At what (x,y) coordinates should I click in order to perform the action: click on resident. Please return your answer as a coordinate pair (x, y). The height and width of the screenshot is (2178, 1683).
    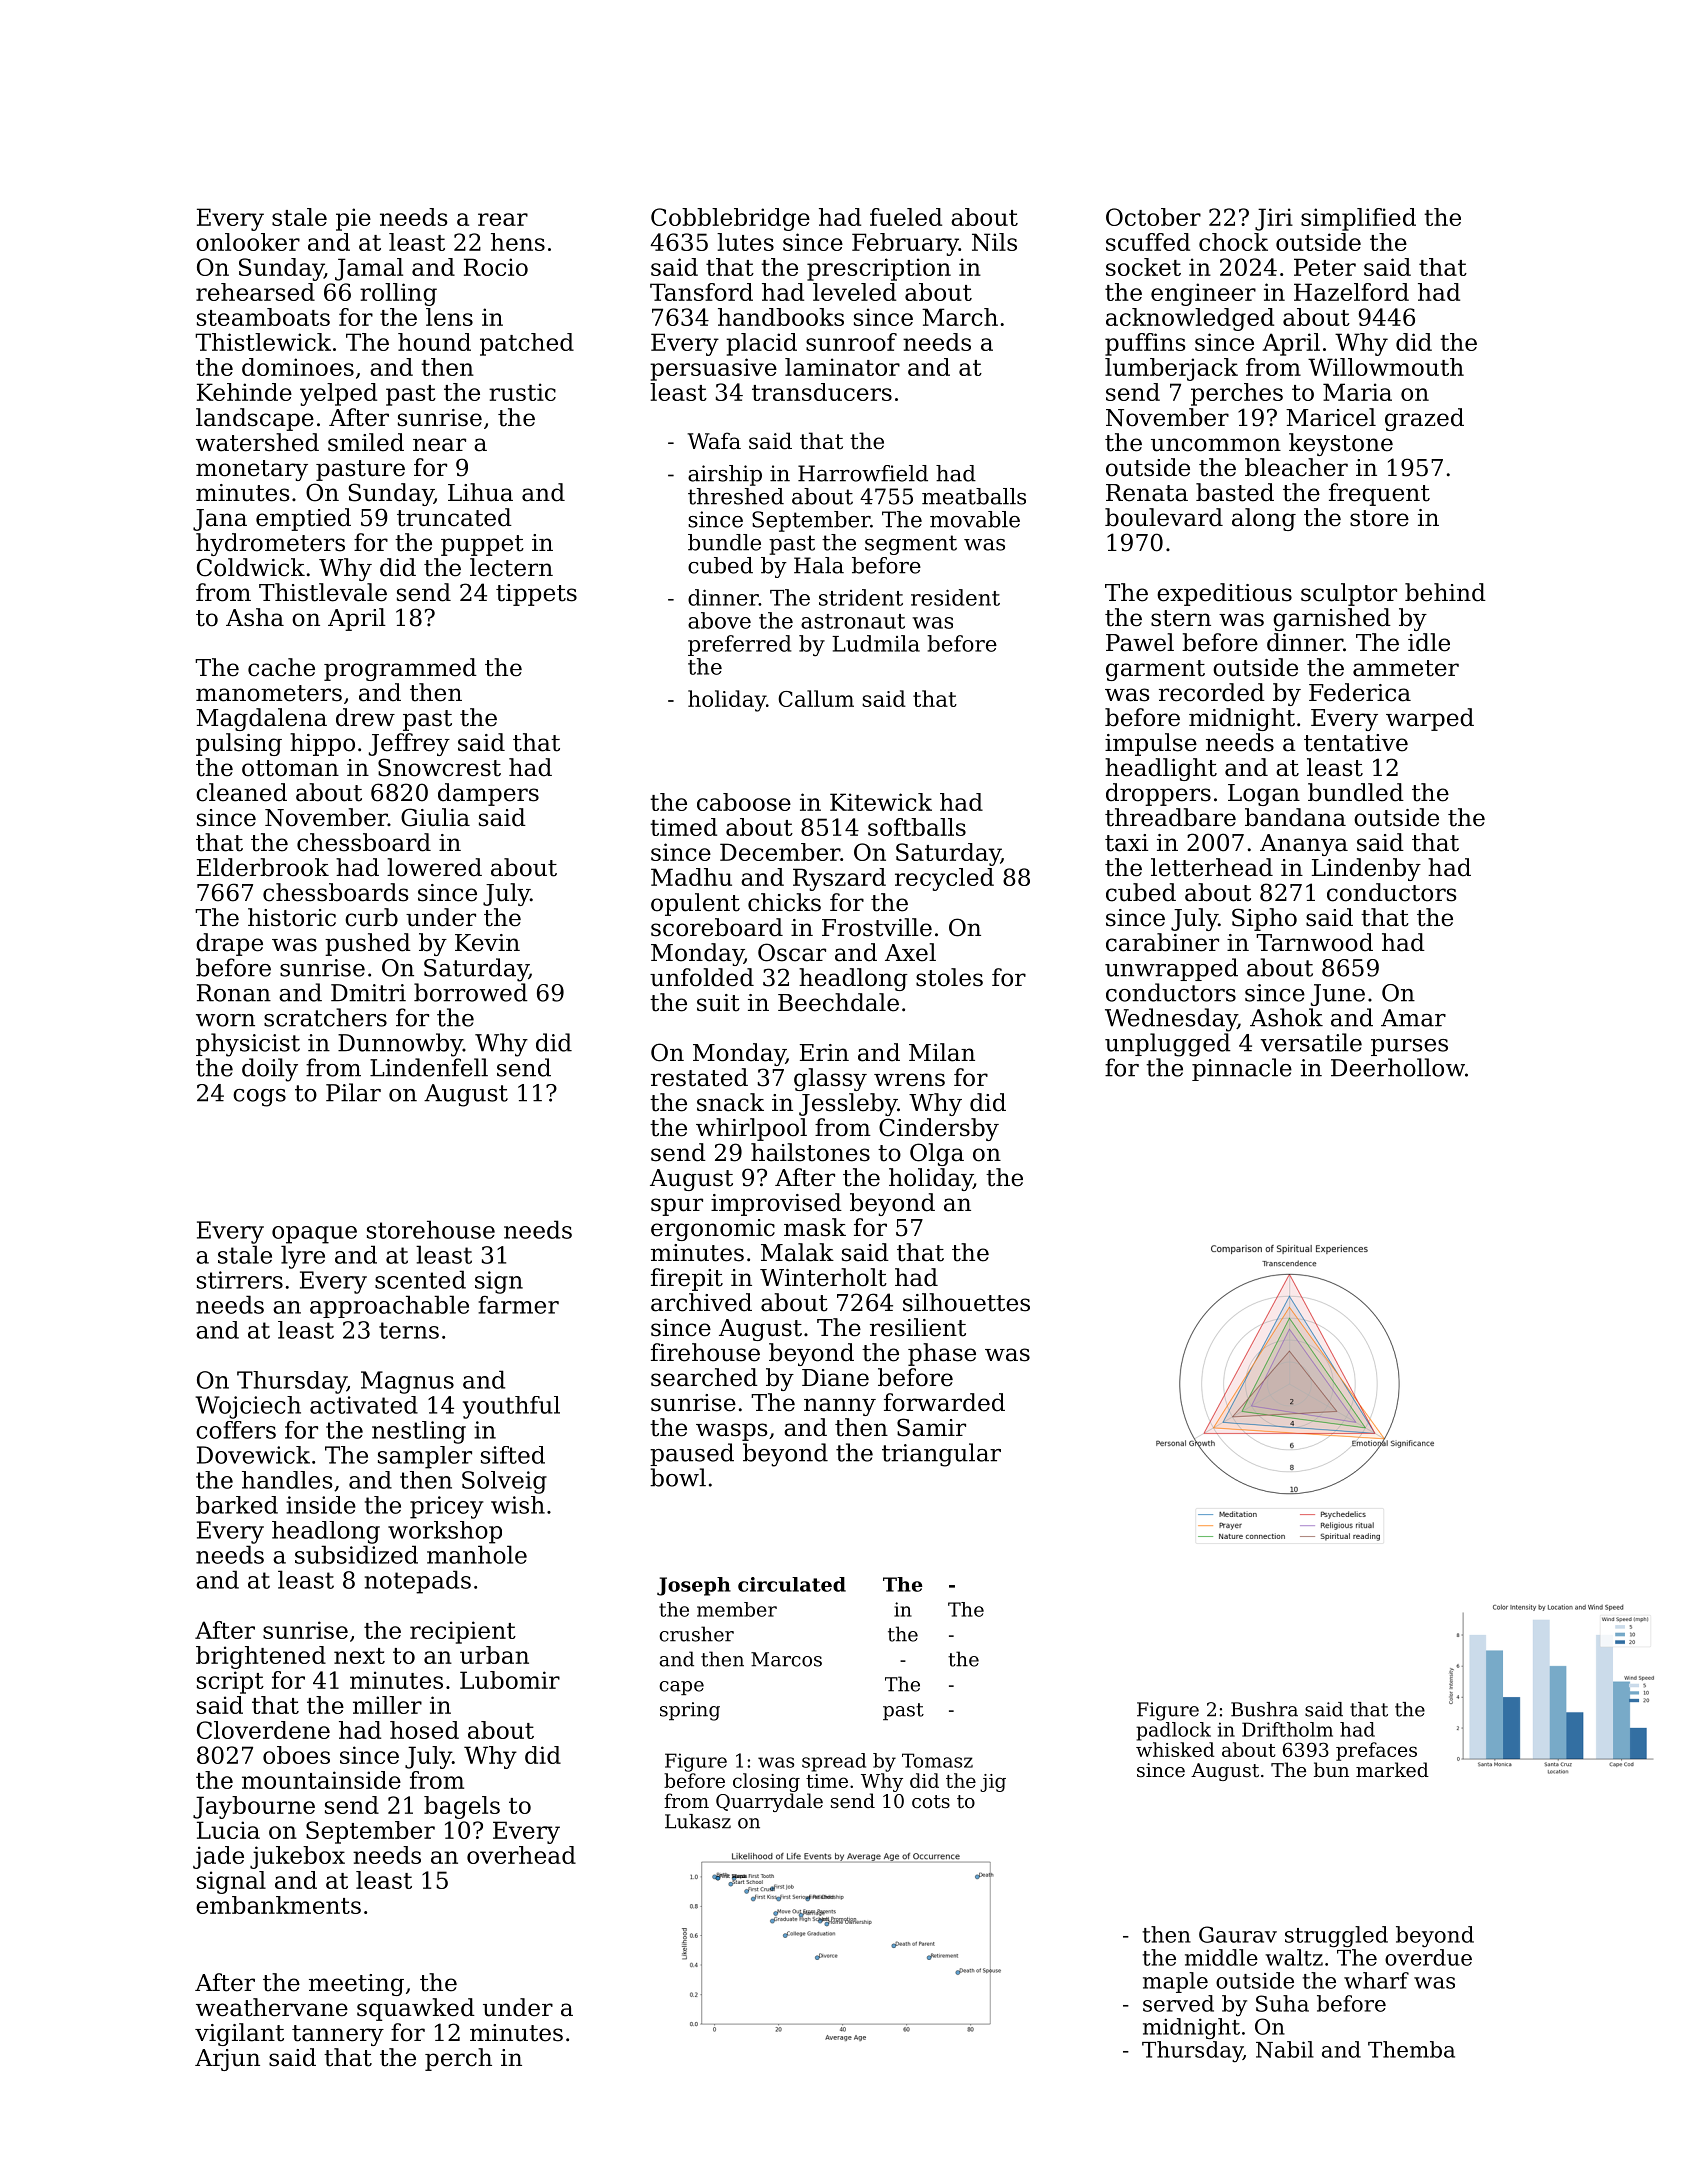
    Looking at the image, I should click on (955, 597).
